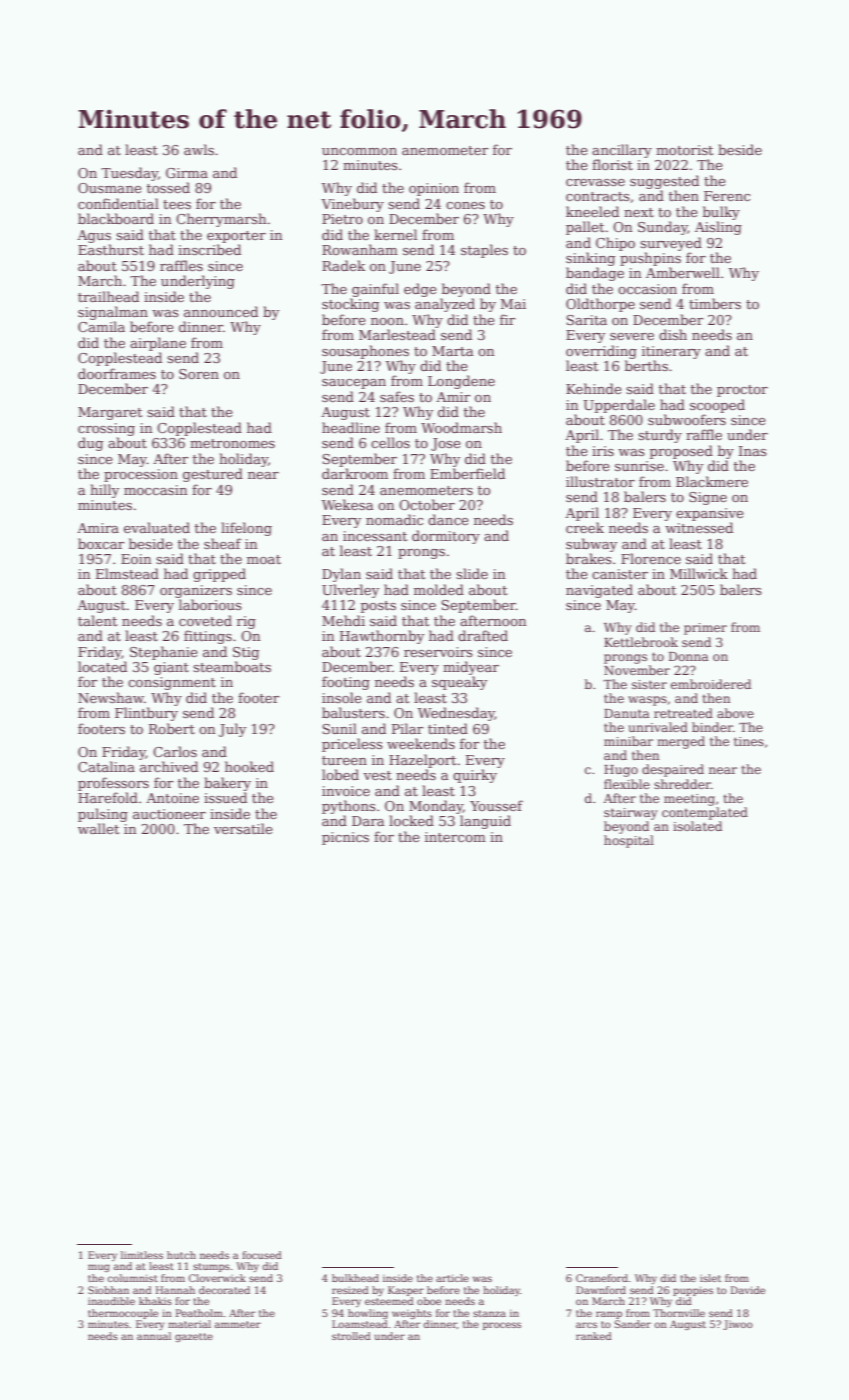 This screenshot has height=1400, width=849. Describe the element at coordinates (199, 374) in the screenshot. I see `Soren` at that location.
